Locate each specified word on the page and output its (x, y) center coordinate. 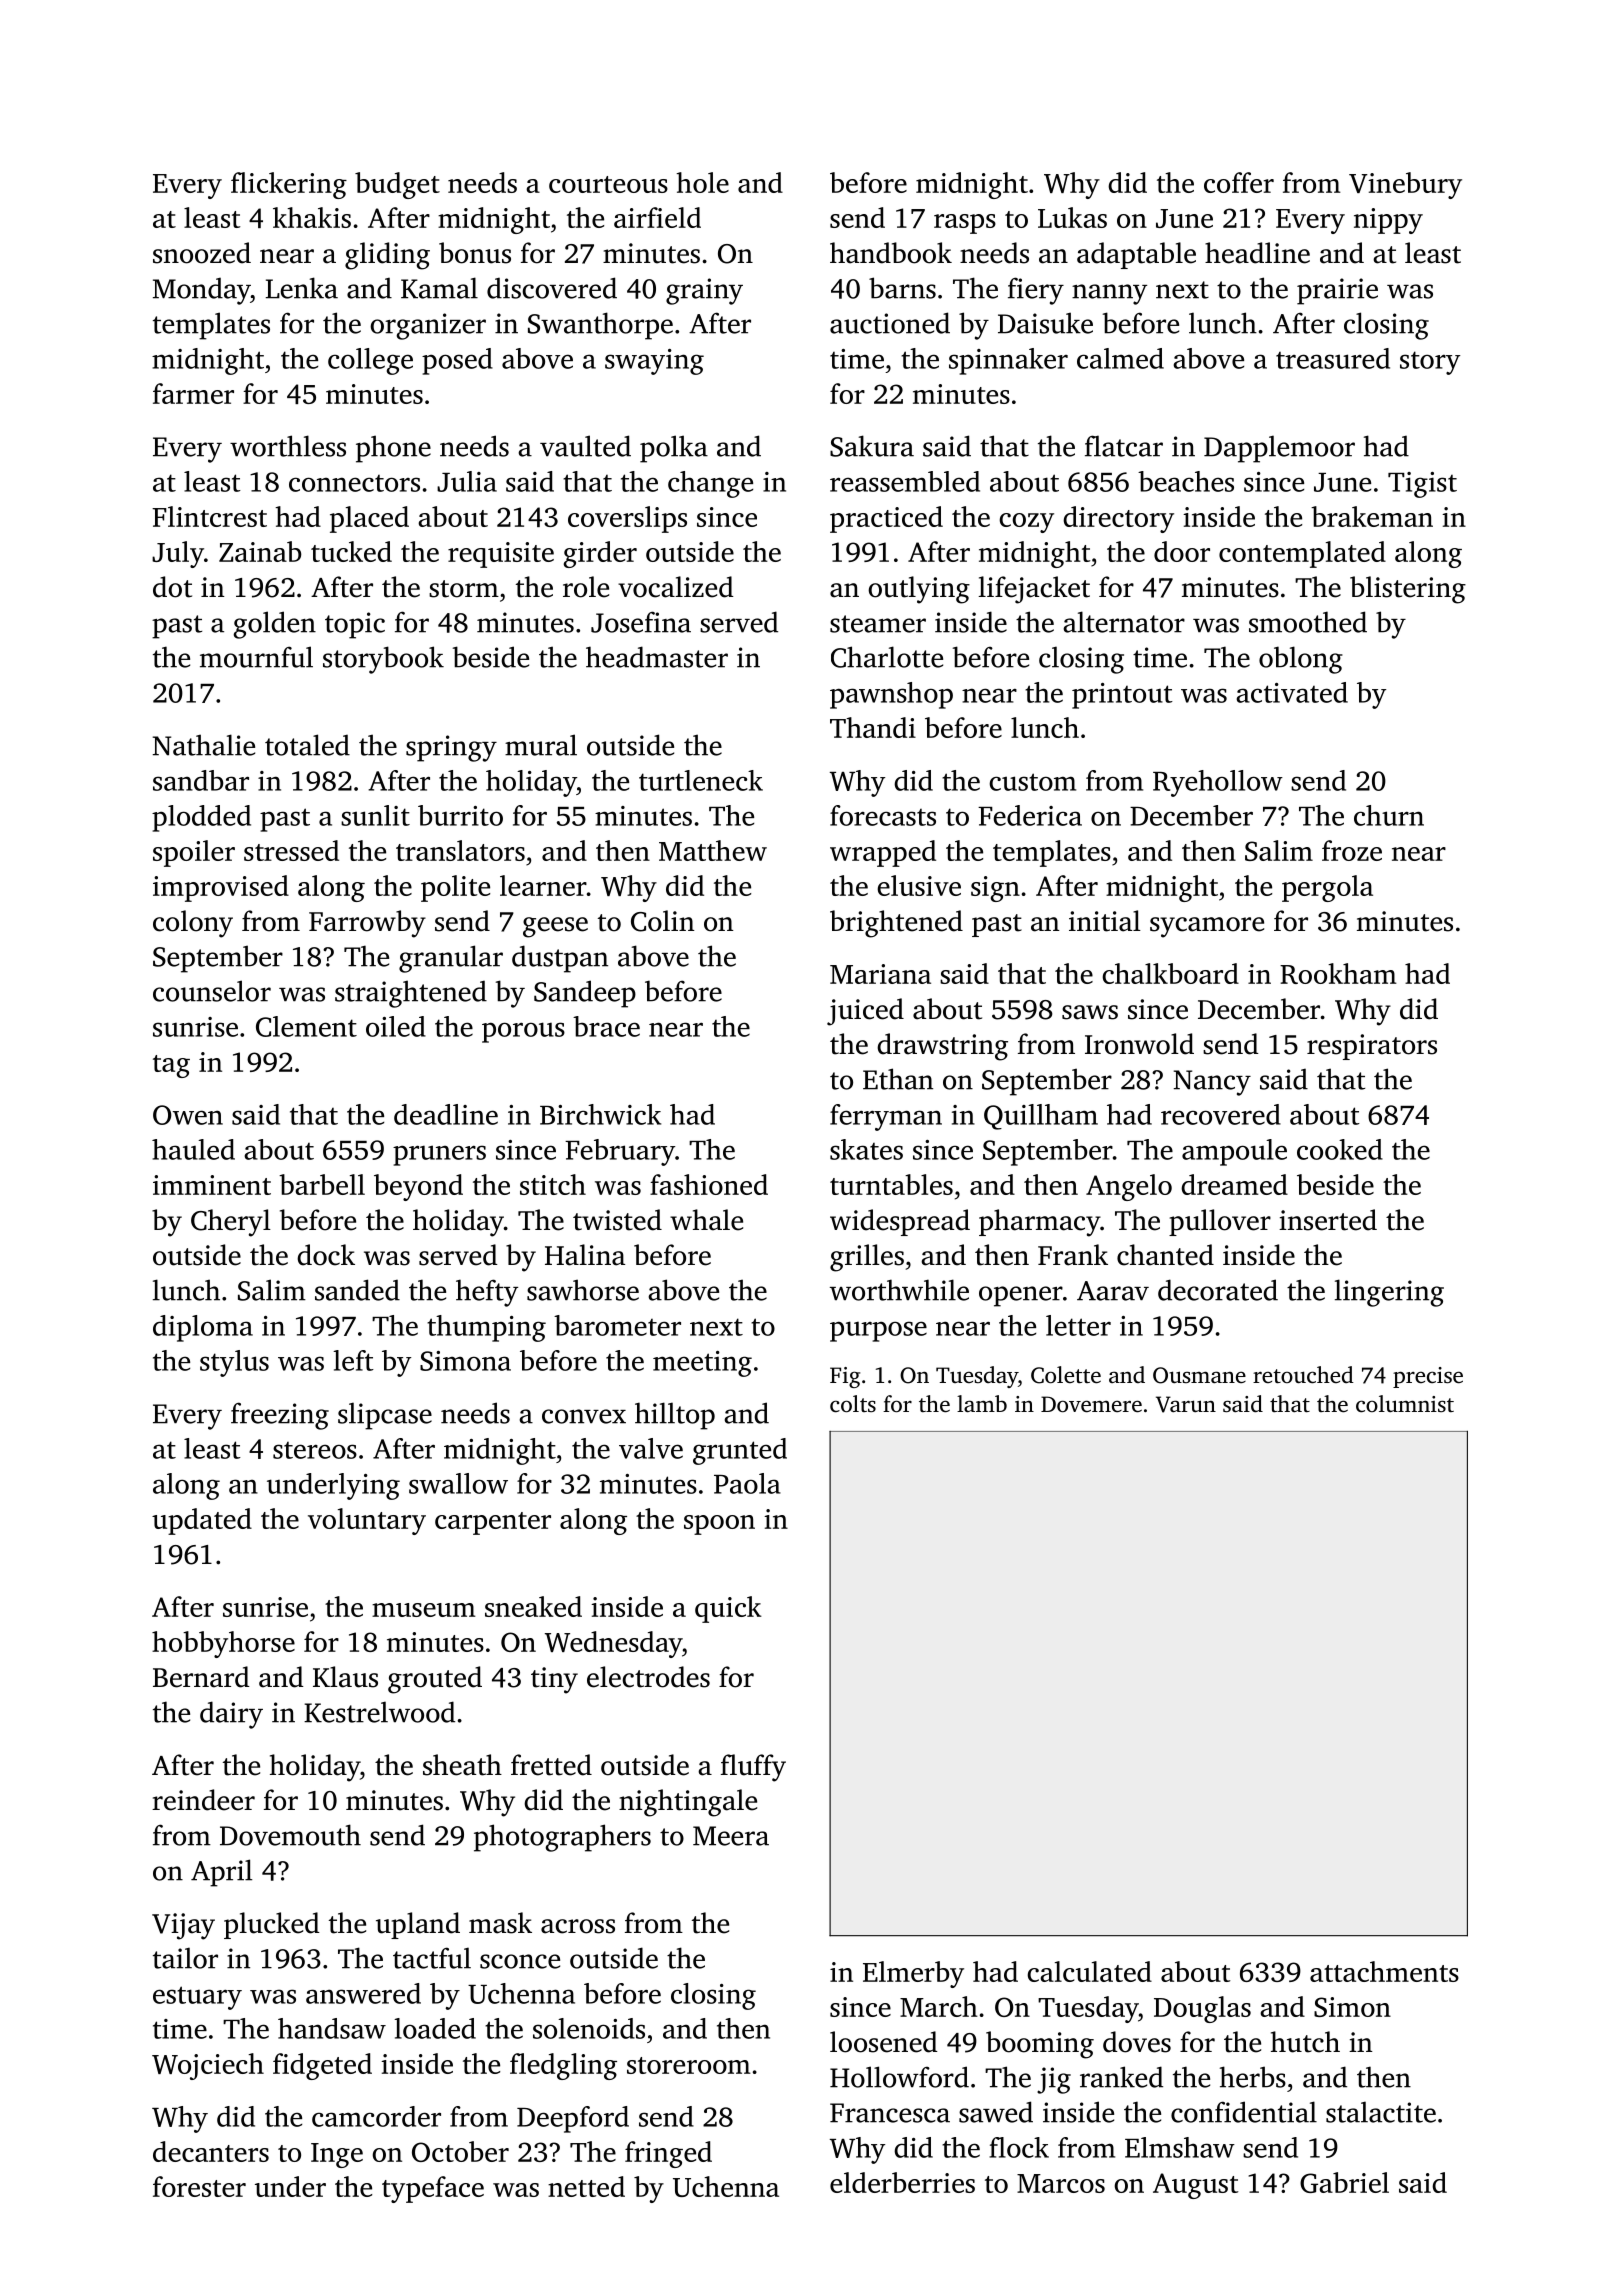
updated (202, 1521)
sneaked (533, 1606)
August (1195, 2186)
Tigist (1422, 485)
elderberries (902, 2182)
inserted (1328, 1220)
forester (199, 2186)
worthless (288, 446)
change (710, 484)
